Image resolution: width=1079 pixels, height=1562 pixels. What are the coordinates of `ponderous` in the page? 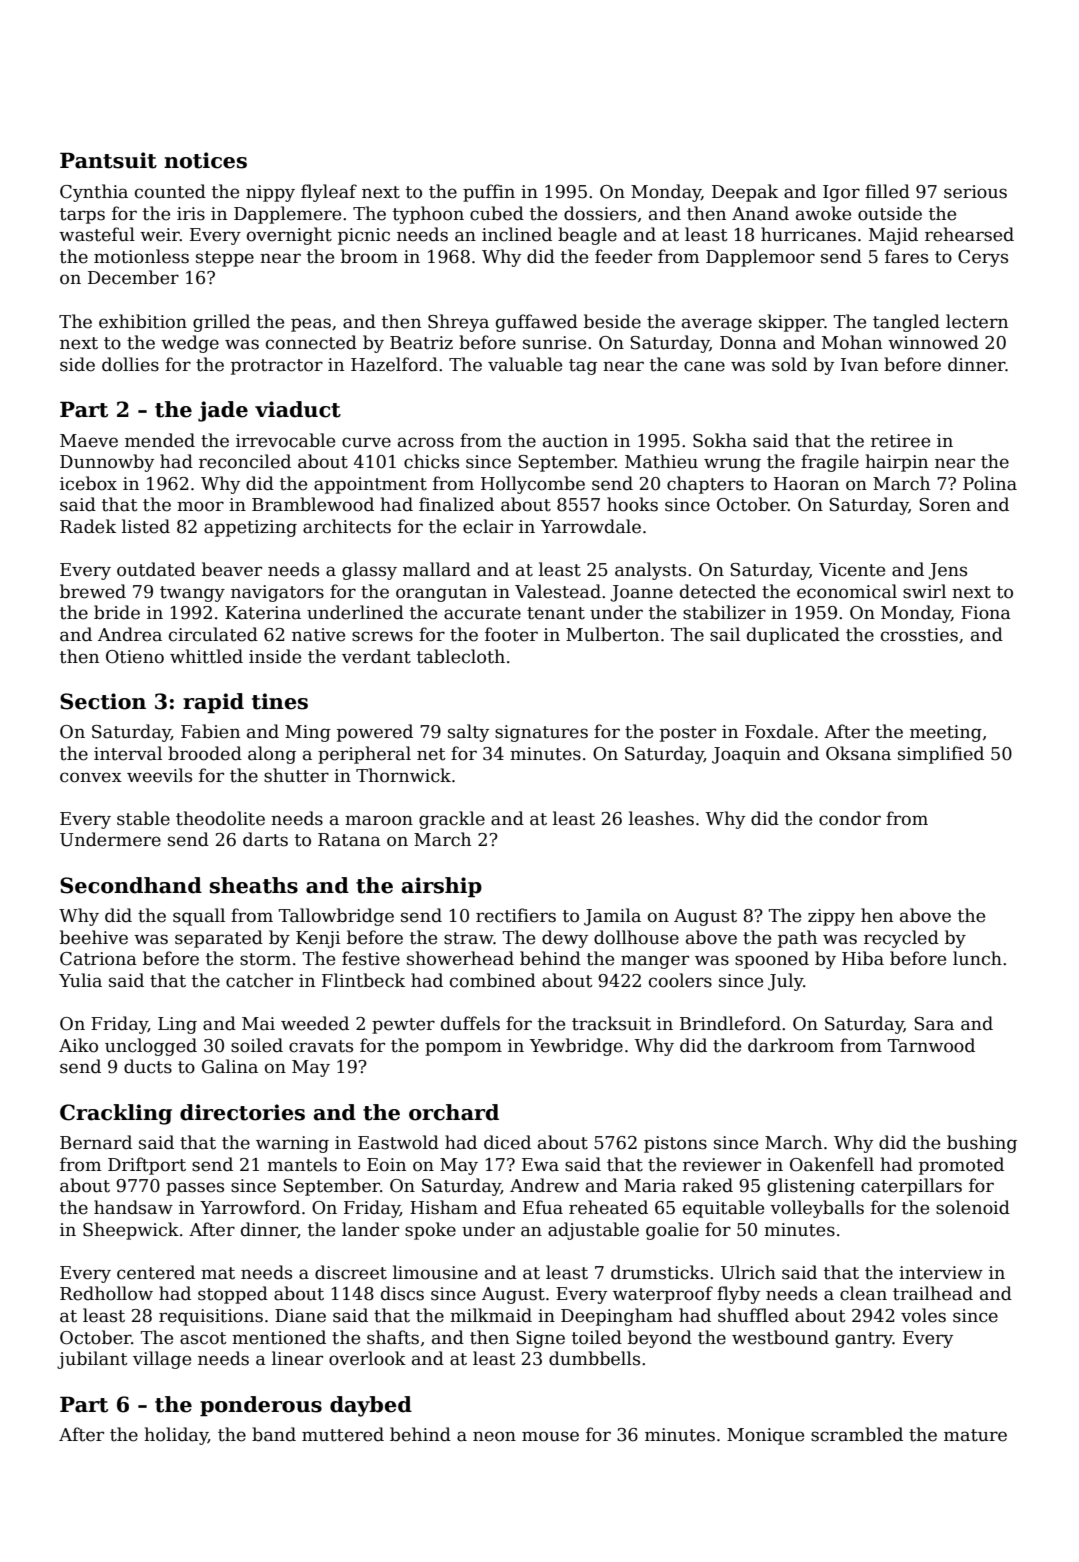 It's located at (261, 1406).
